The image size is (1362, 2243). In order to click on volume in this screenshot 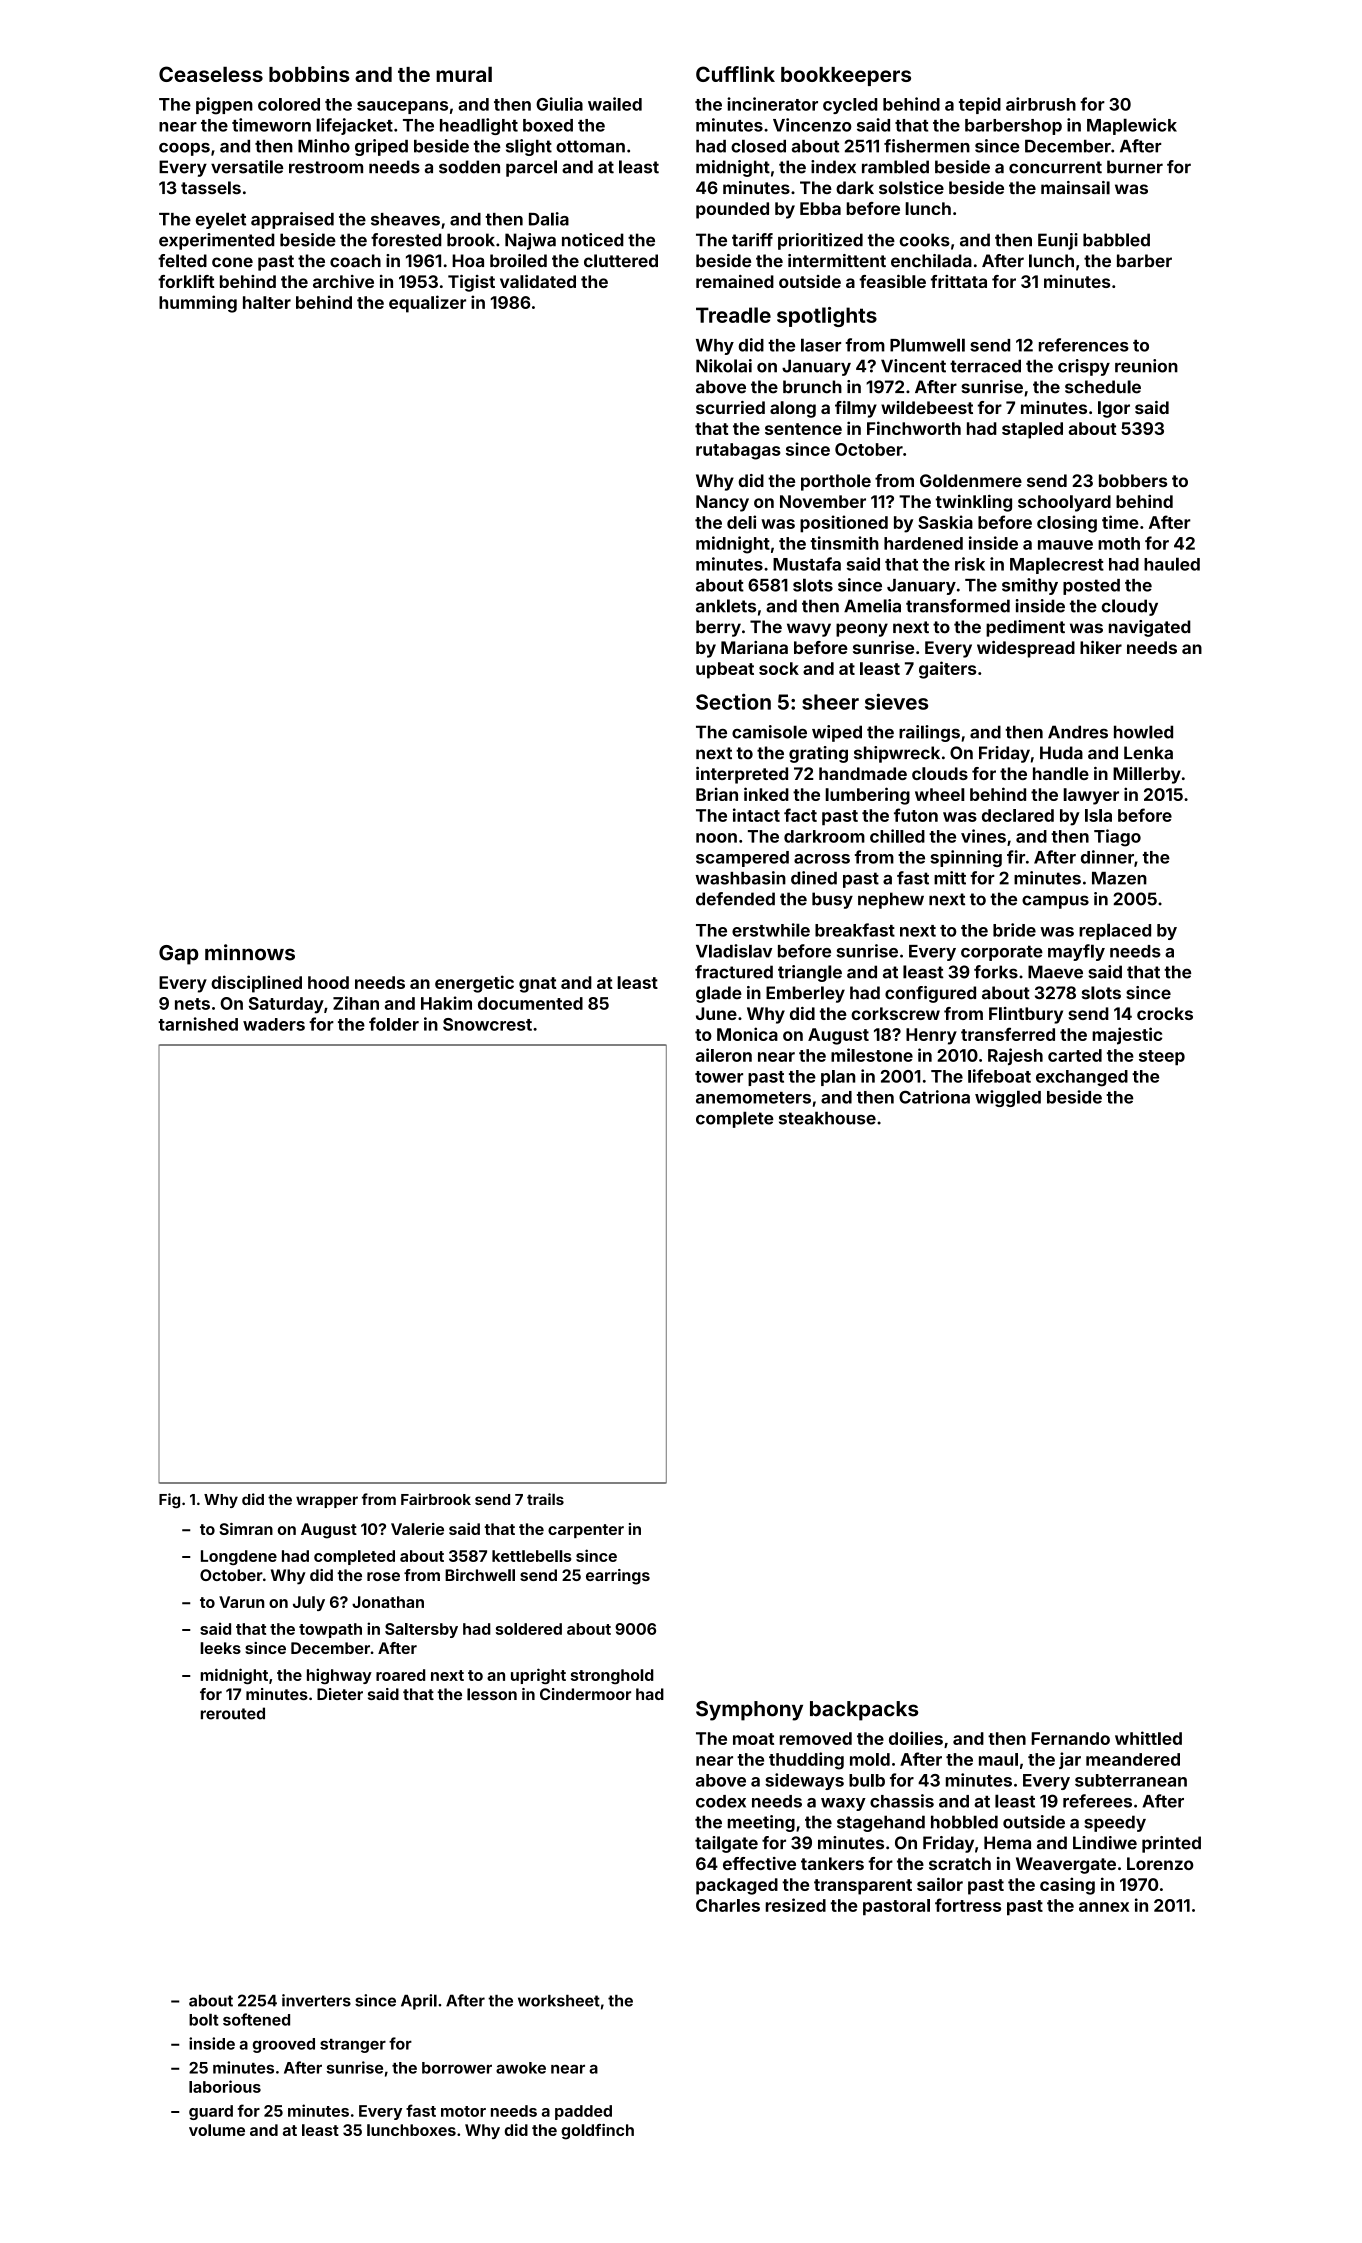, I will do `click(217, 2130)`.
